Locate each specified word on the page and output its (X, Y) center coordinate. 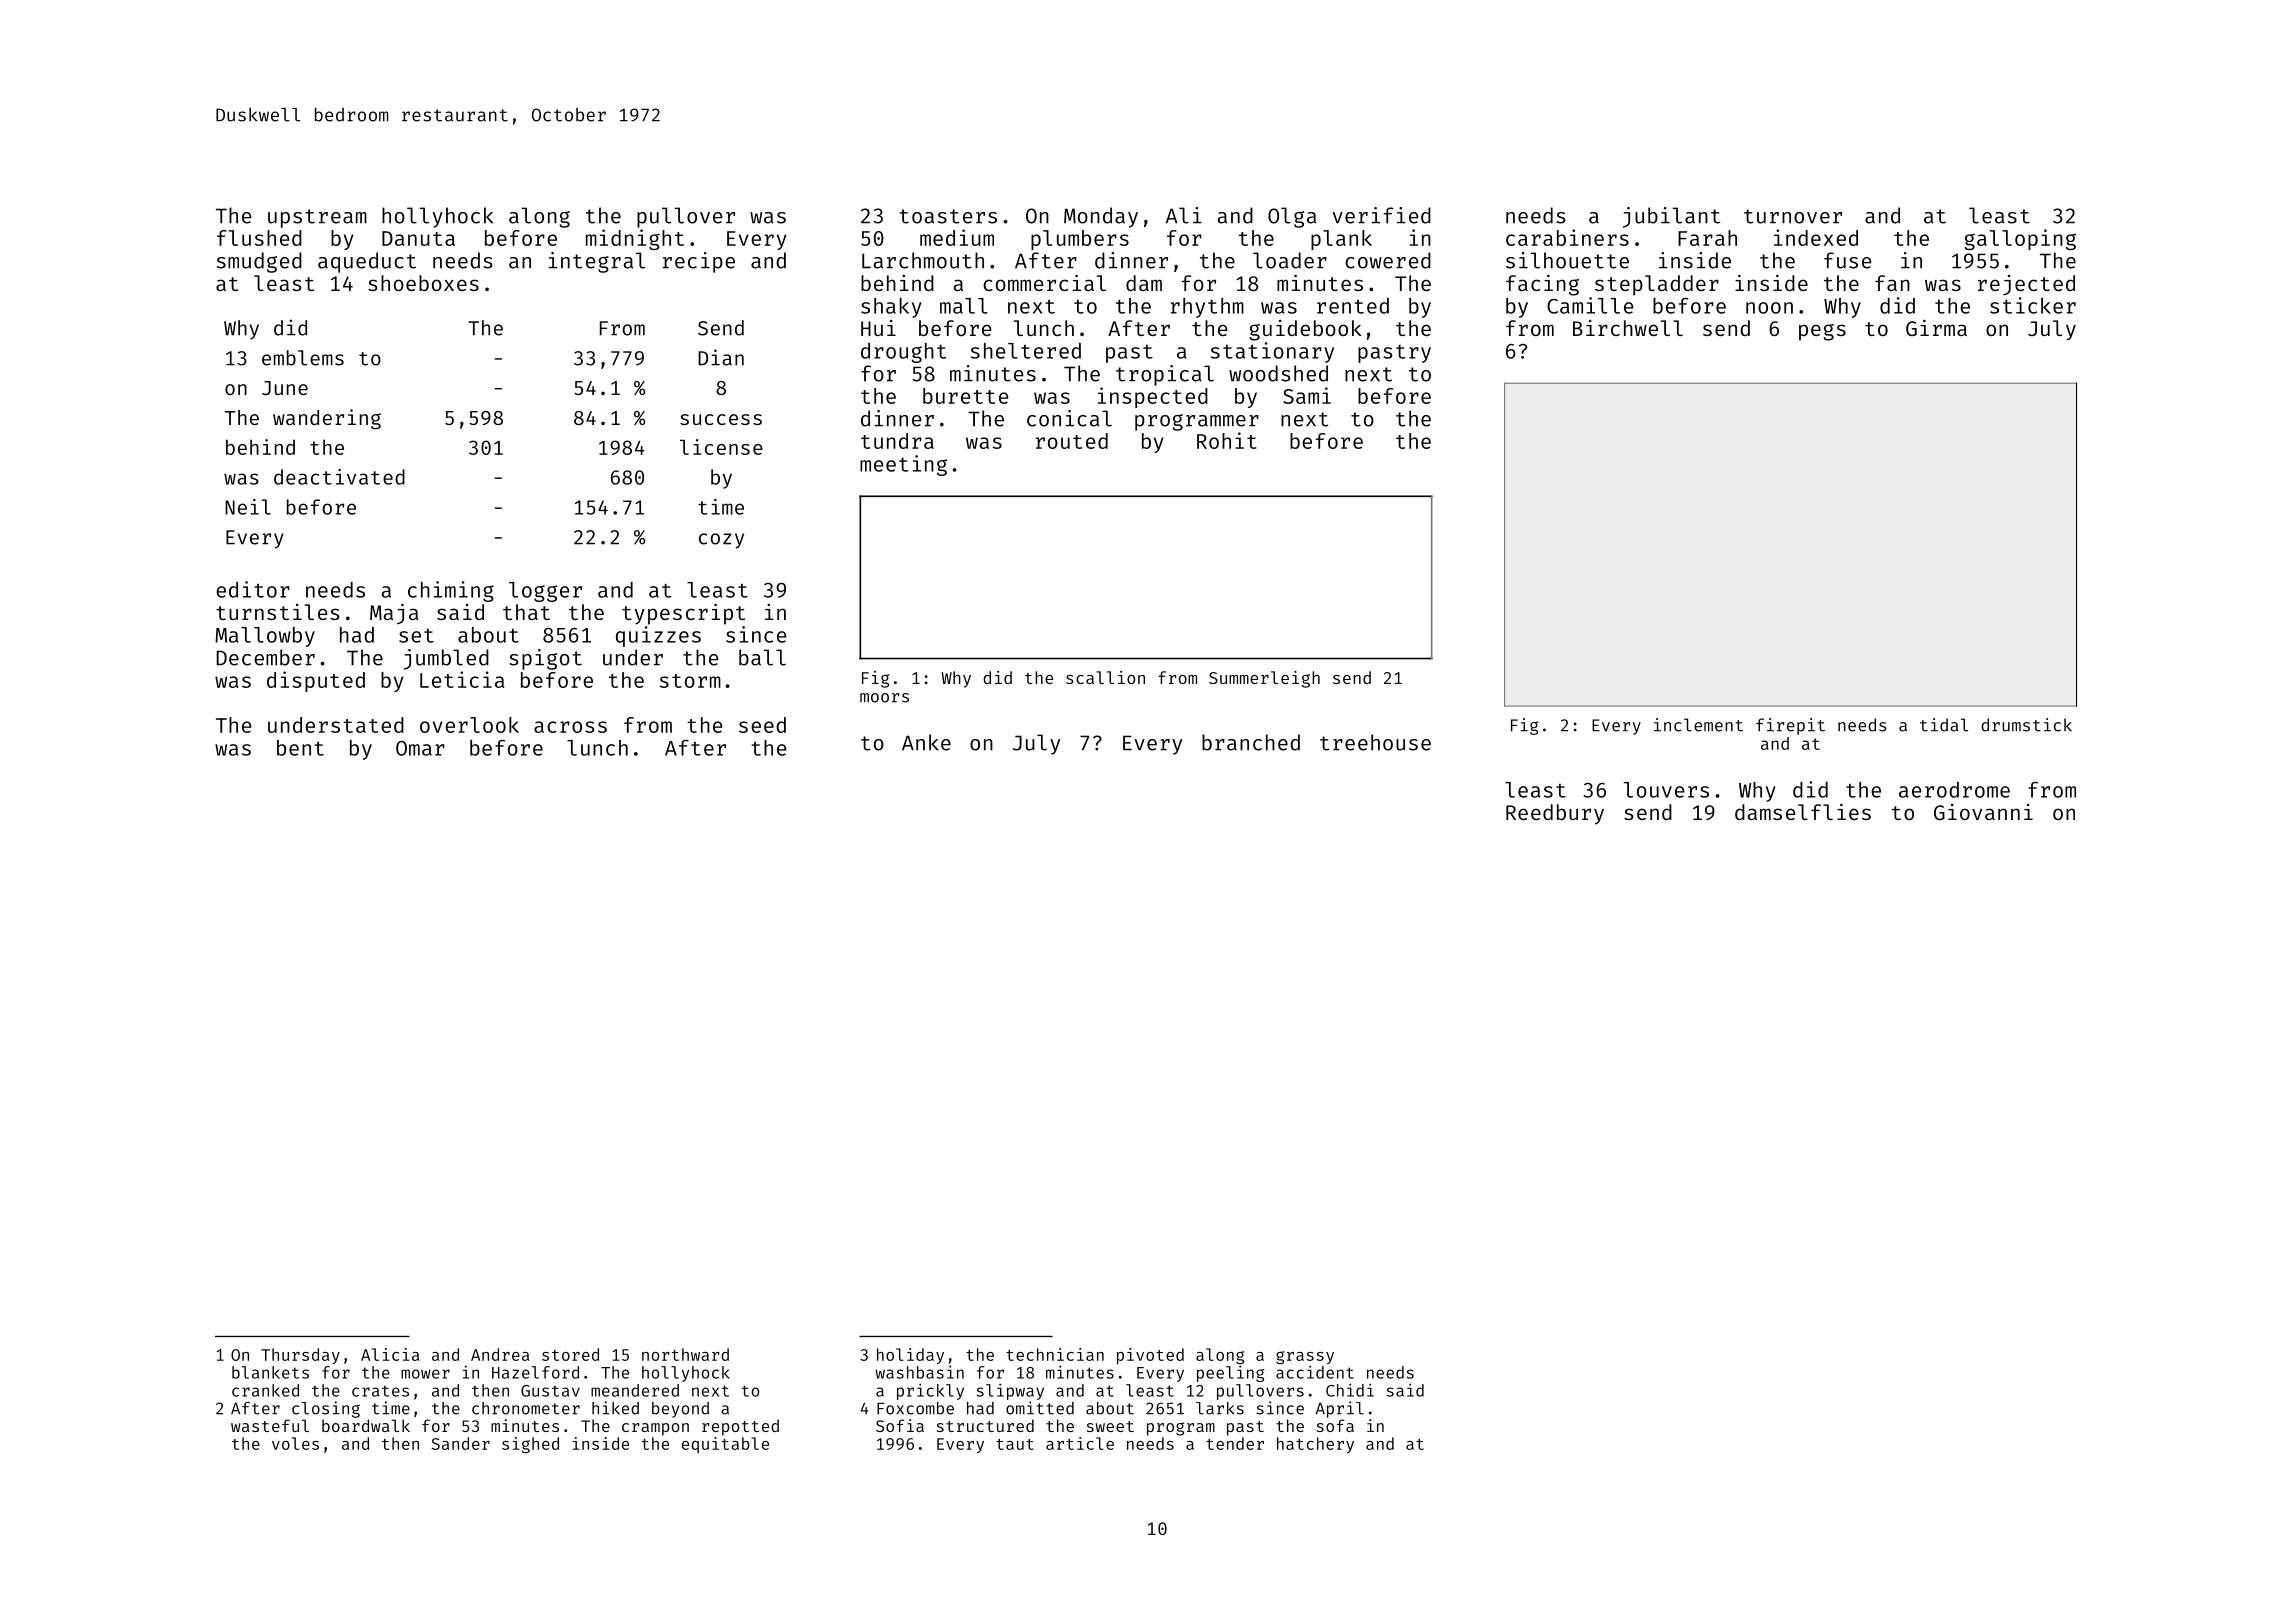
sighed (530, 1445)
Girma (1936, 327)
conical (1069, 418)
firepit (1790, 726)
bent (300, 748)
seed (762, 725)
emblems (303, 358)
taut (1015, 1444)
